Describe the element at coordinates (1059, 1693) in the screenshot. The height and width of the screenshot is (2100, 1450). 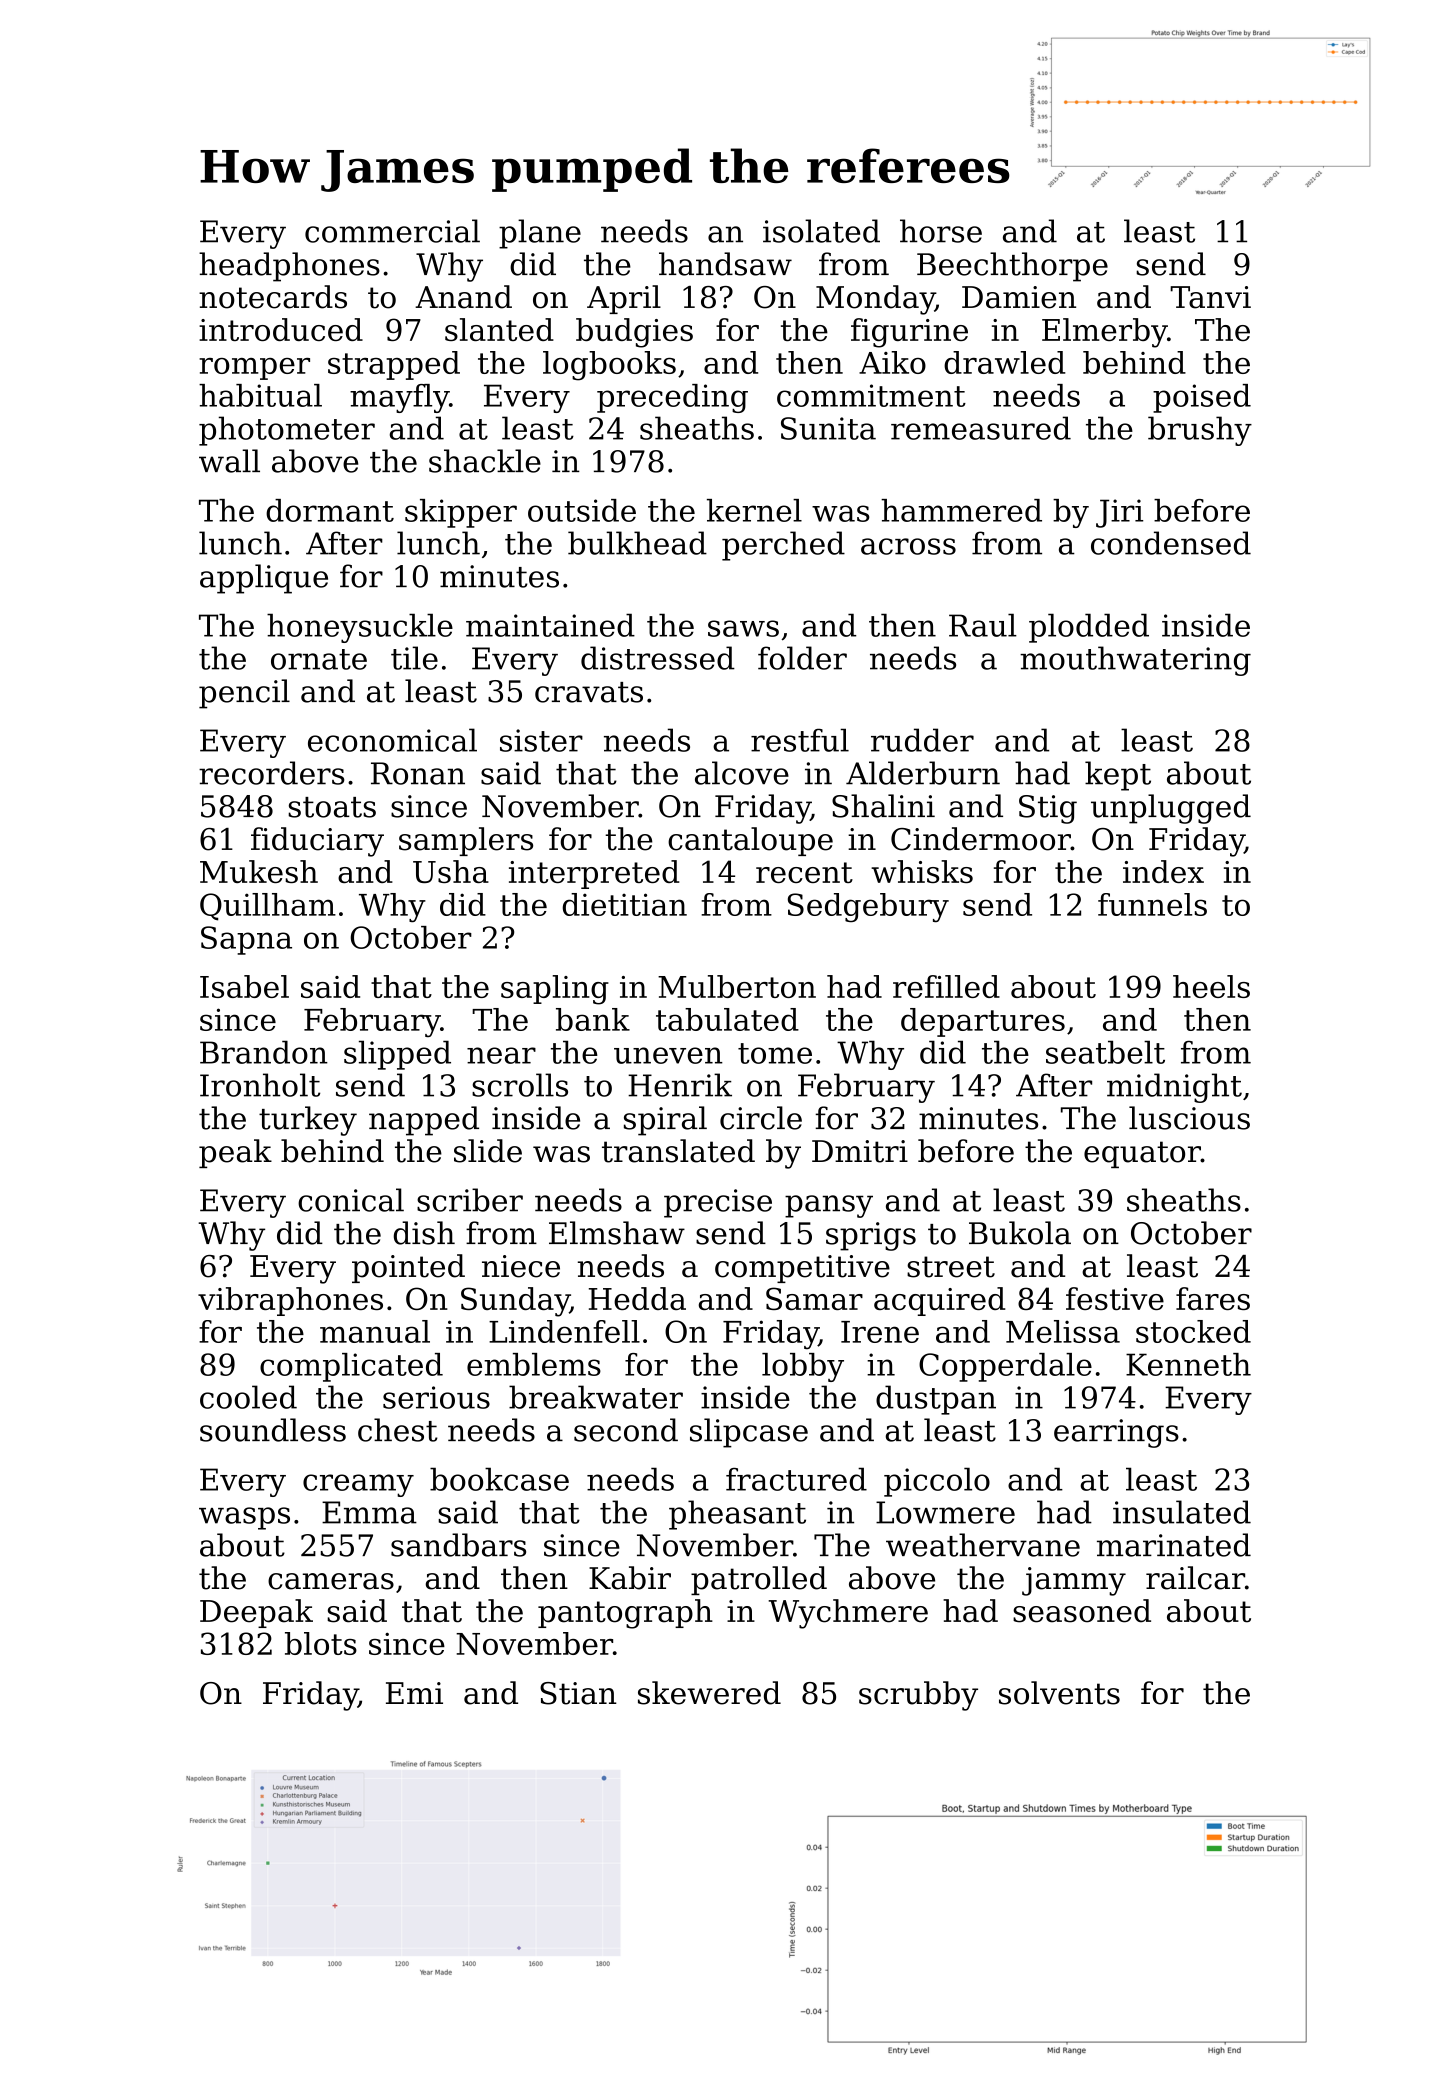
I see `solvents` at that location.
